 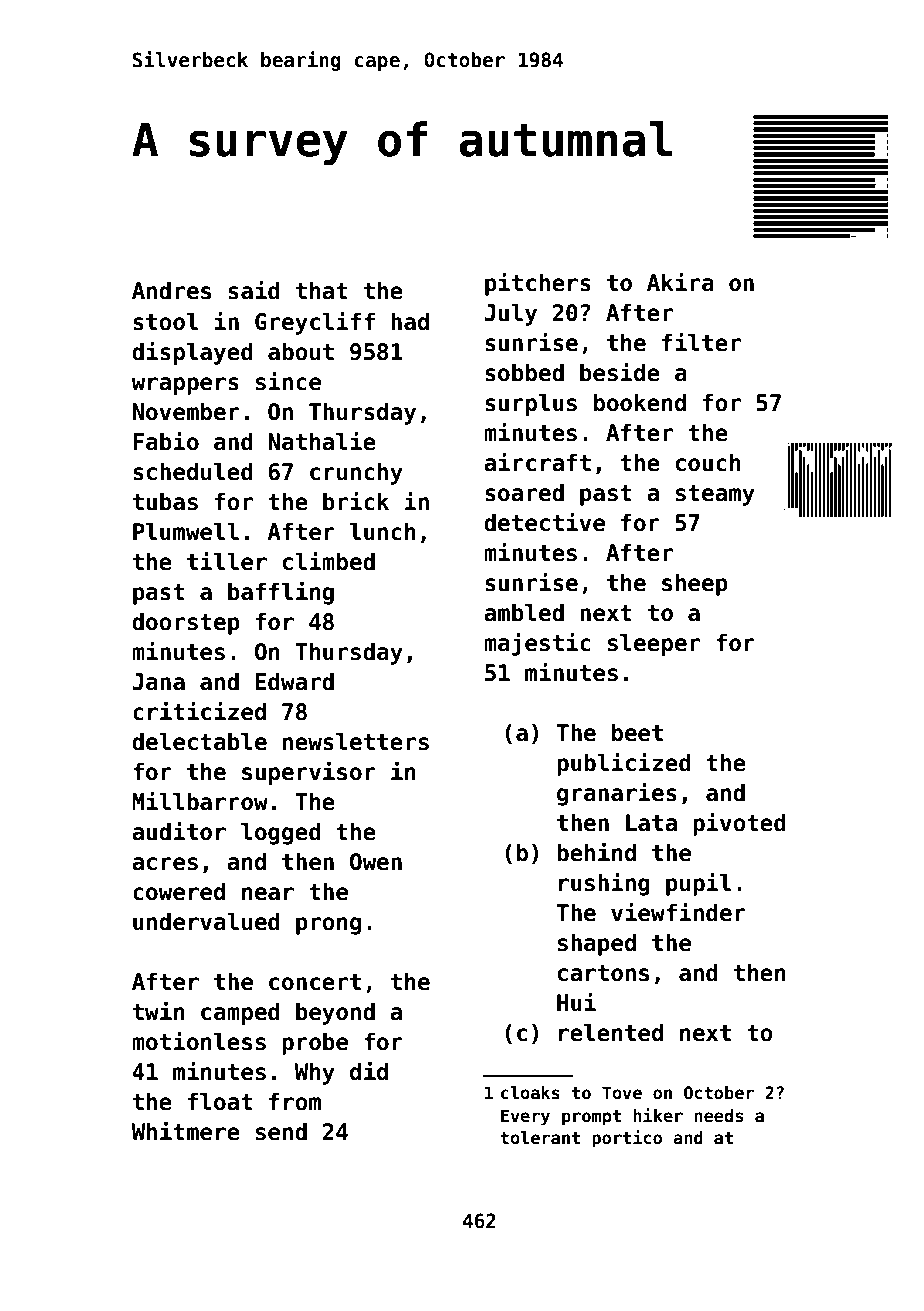 I want to click on baffling, so click(x=281, y=593).
